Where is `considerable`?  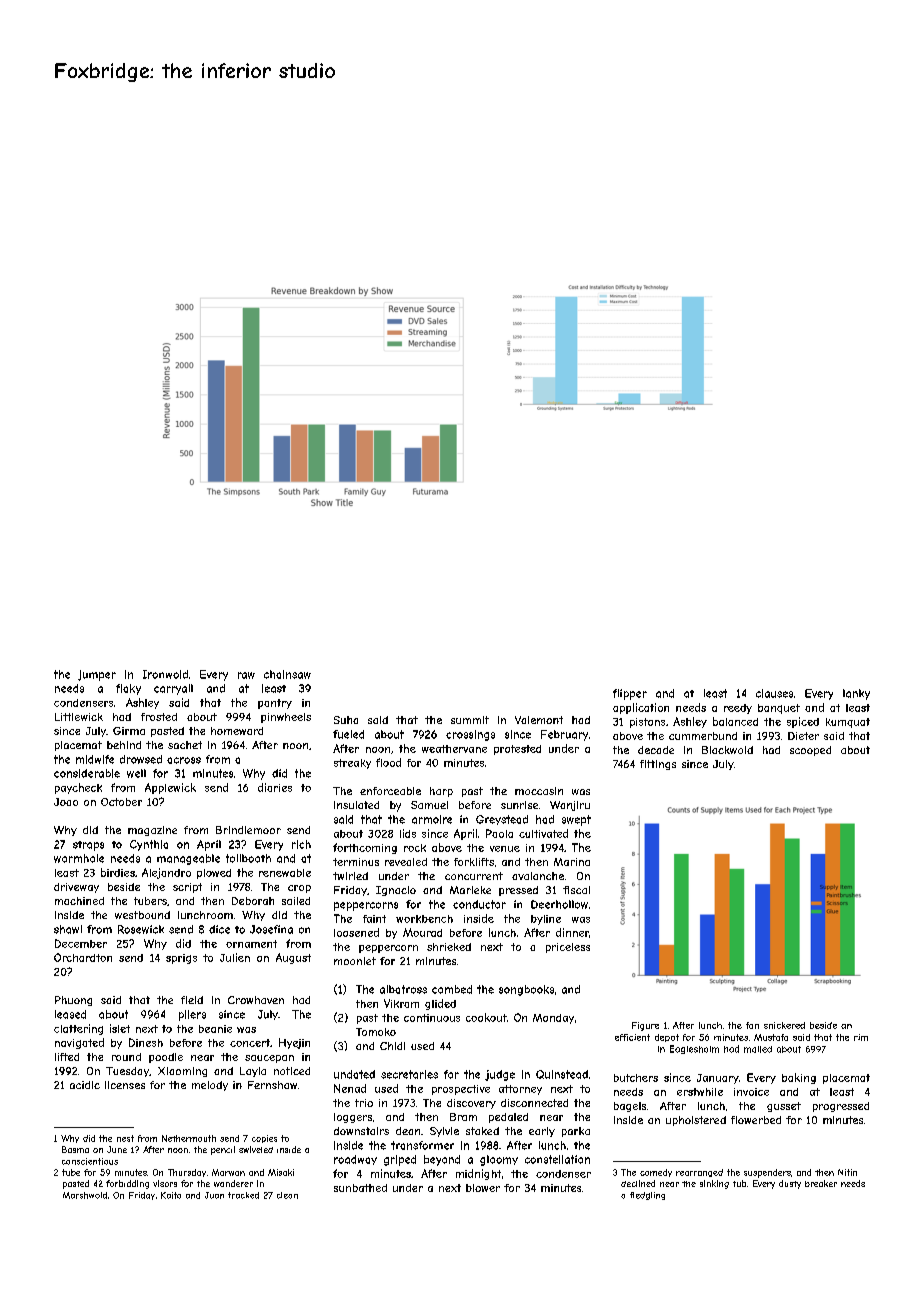
considerable is located at coordinates (87, 773).
